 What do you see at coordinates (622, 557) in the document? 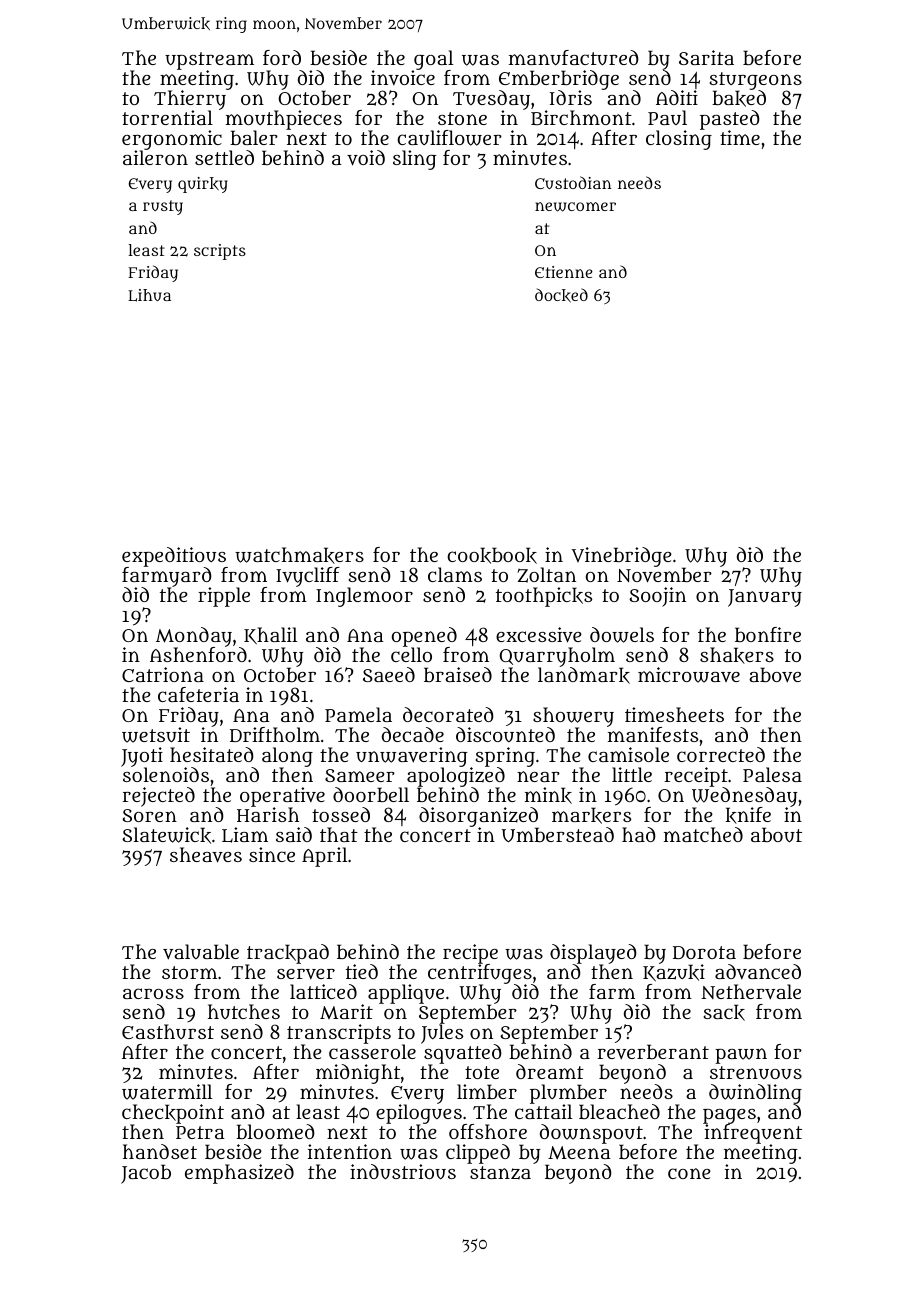
I see `Vinebridge` at bounding box center [622, 557].
